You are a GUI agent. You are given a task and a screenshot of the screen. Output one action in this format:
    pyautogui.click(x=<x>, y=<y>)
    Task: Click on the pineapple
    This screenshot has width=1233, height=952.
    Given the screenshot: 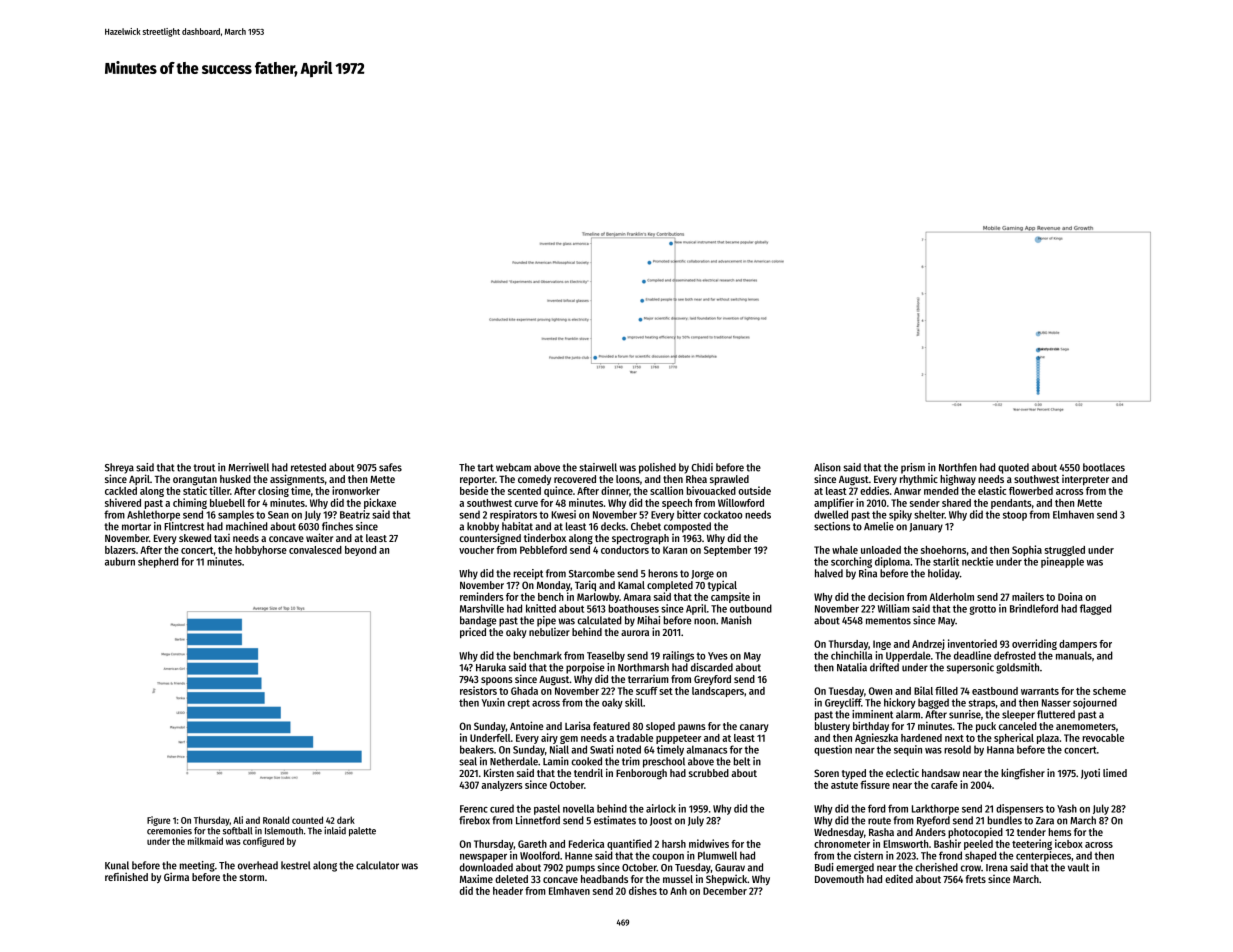 What is the action you would take?
    pyautogui.click(x=1062, y=562)
